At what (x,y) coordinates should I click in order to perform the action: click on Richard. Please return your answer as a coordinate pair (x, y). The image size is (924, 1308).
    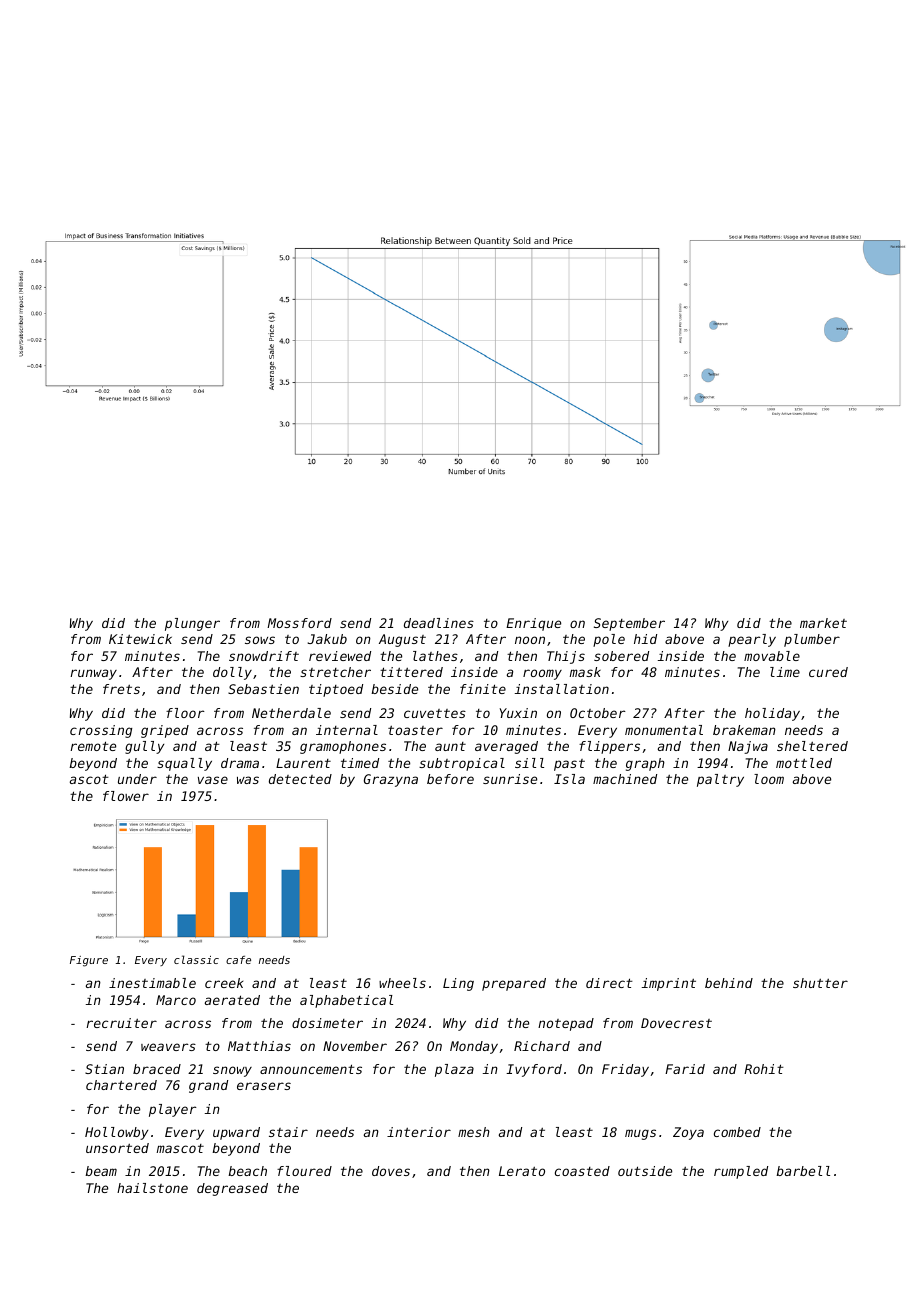
    Looking at the image, I should click on (542, 1046).
